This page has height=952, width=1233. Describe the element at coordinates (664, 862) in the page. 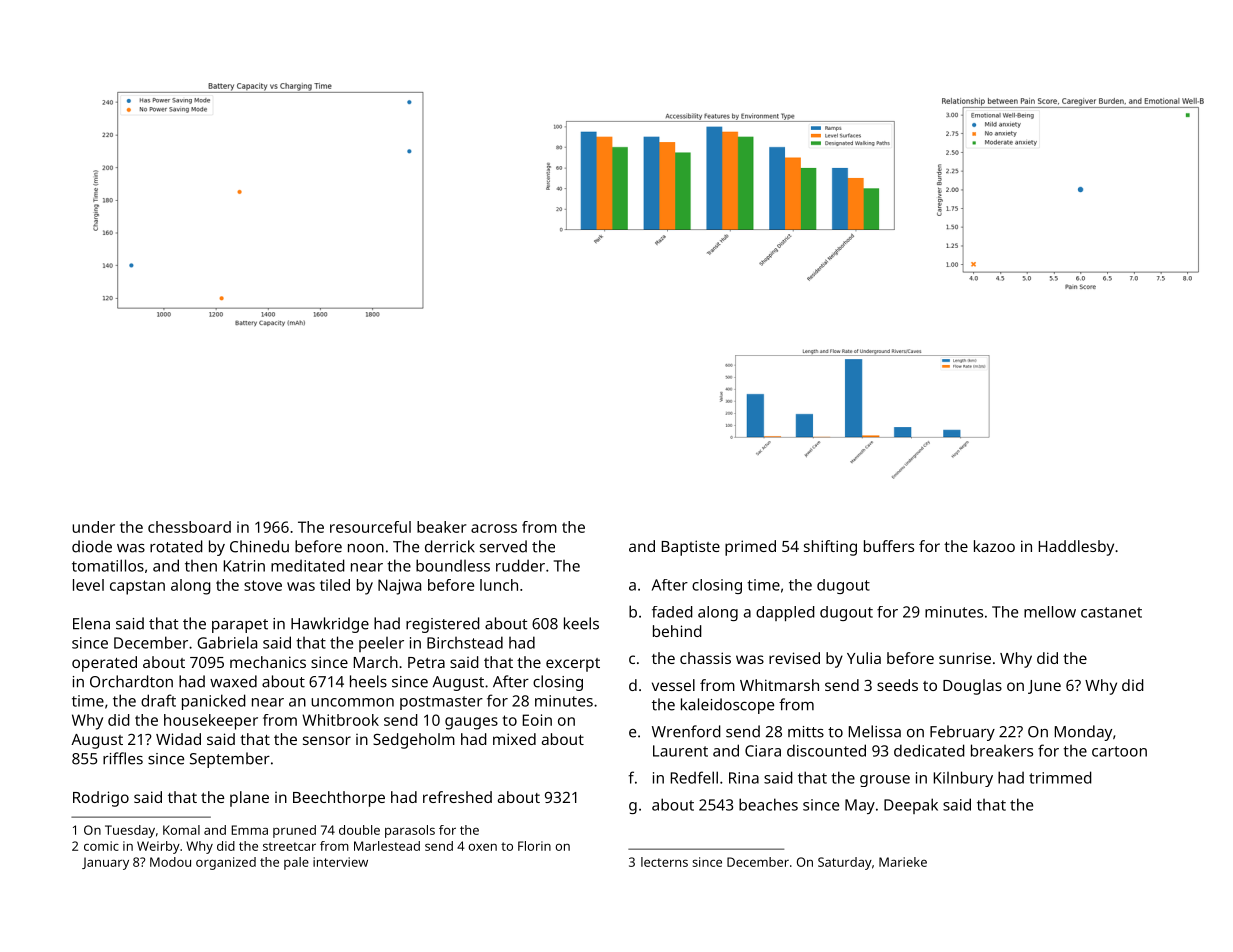

I see `lecterns` at that location.
